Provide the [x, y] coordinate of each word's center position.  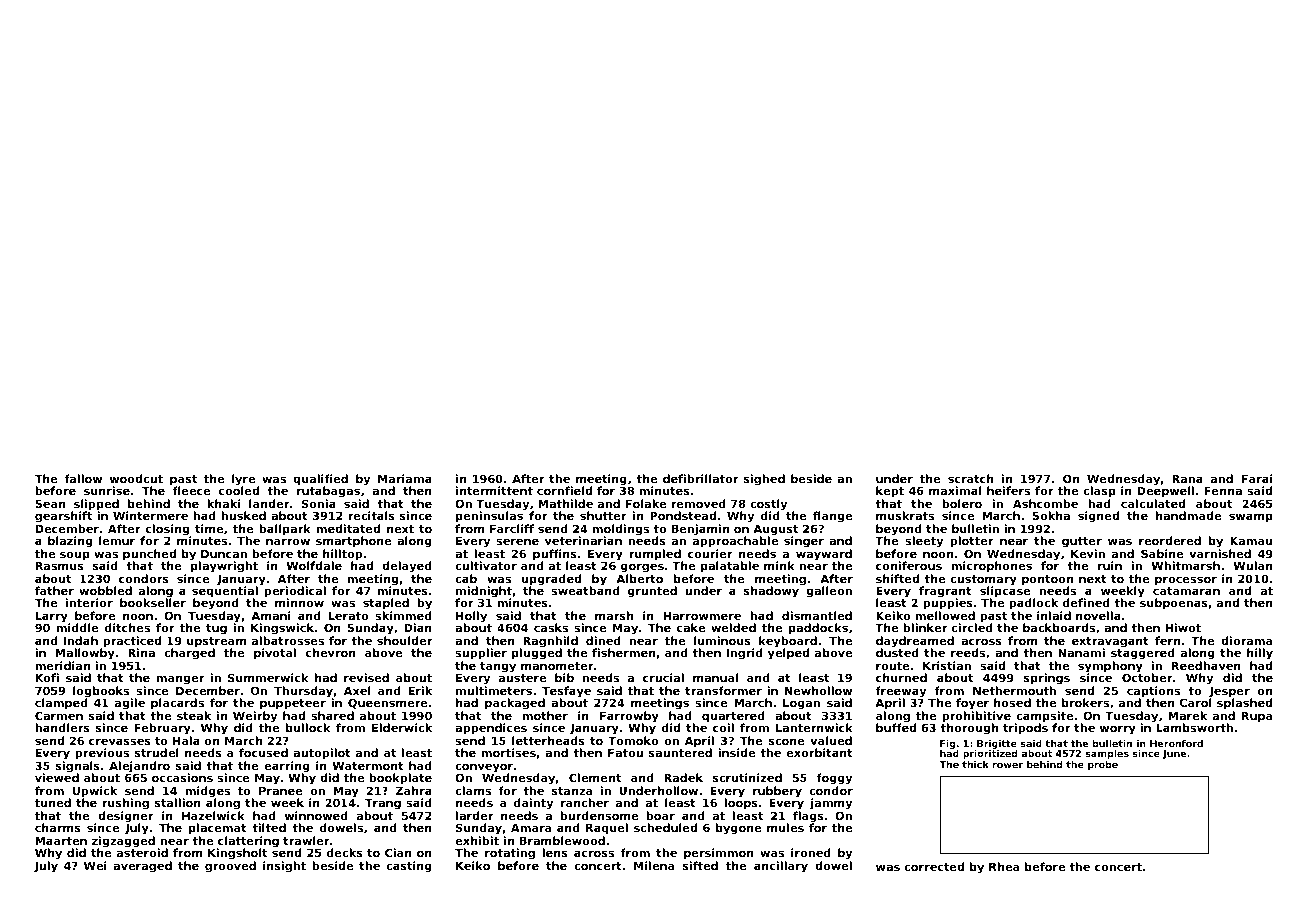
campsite [1044, 717]
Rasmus [60, 566]
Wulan [1252, 565]
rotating [510, 854]
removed [698, 503]
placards [177, 704]
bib [564, 677]
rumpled [655, 555]
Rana [1187, 479]
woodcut [136, 478]
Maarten [61, 841]
